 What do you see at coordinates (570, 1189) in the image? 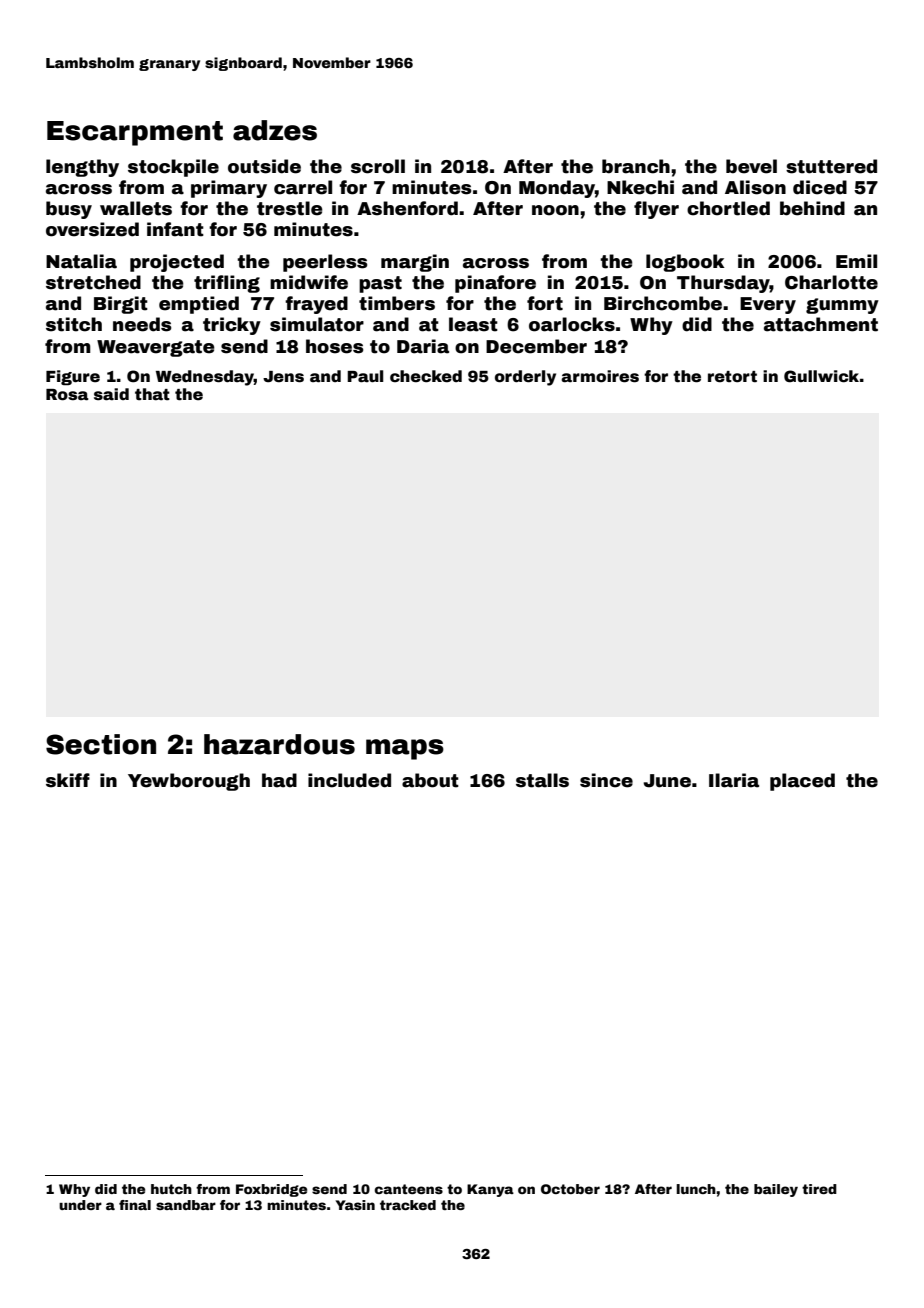
I see `October` at bounding box center [570, 1189].
